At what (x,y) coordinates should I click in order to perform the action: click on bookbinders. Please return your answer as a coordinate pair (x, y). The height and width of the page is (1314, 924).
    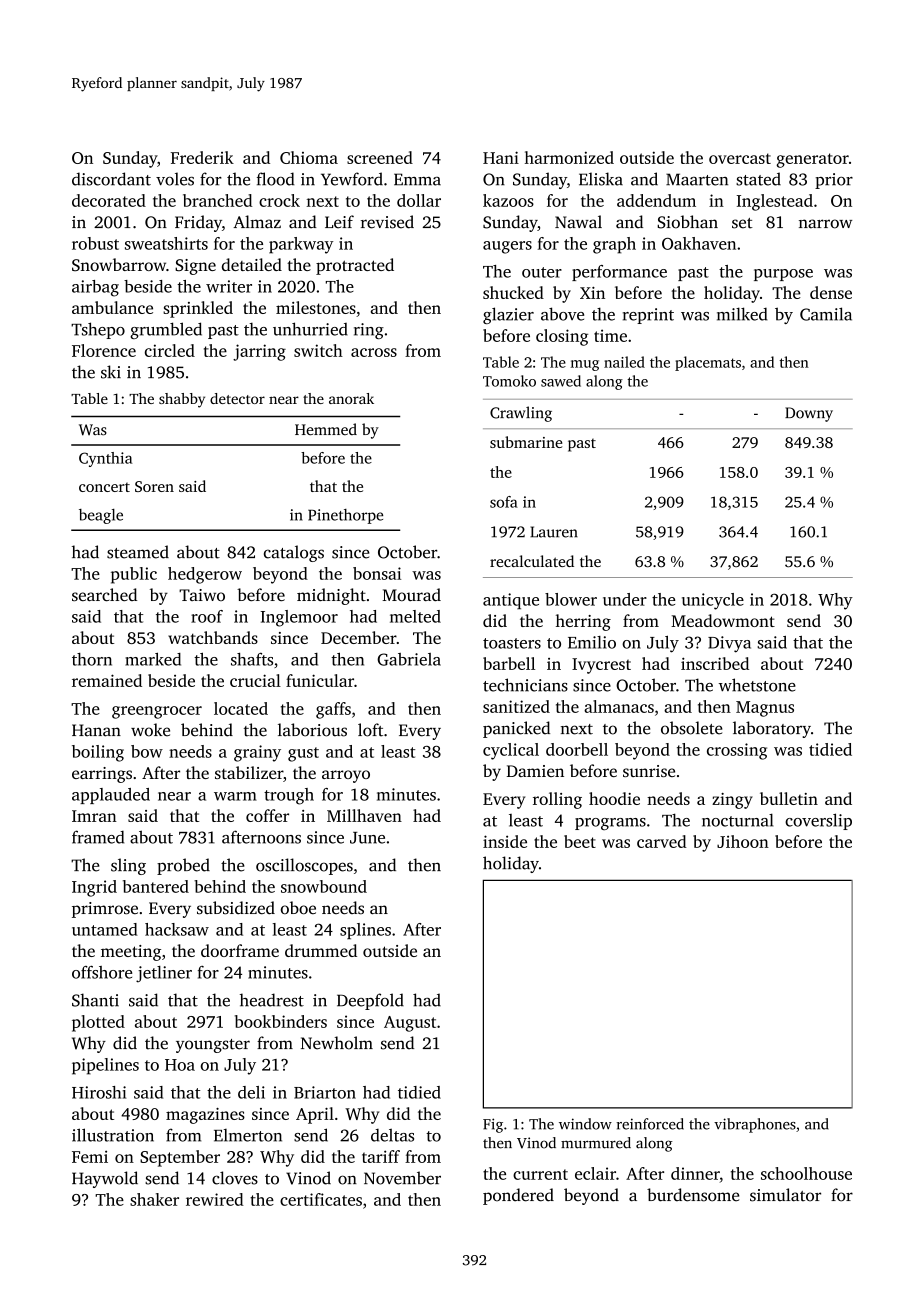
    Looking at the image, I should click on (281, 1021).
